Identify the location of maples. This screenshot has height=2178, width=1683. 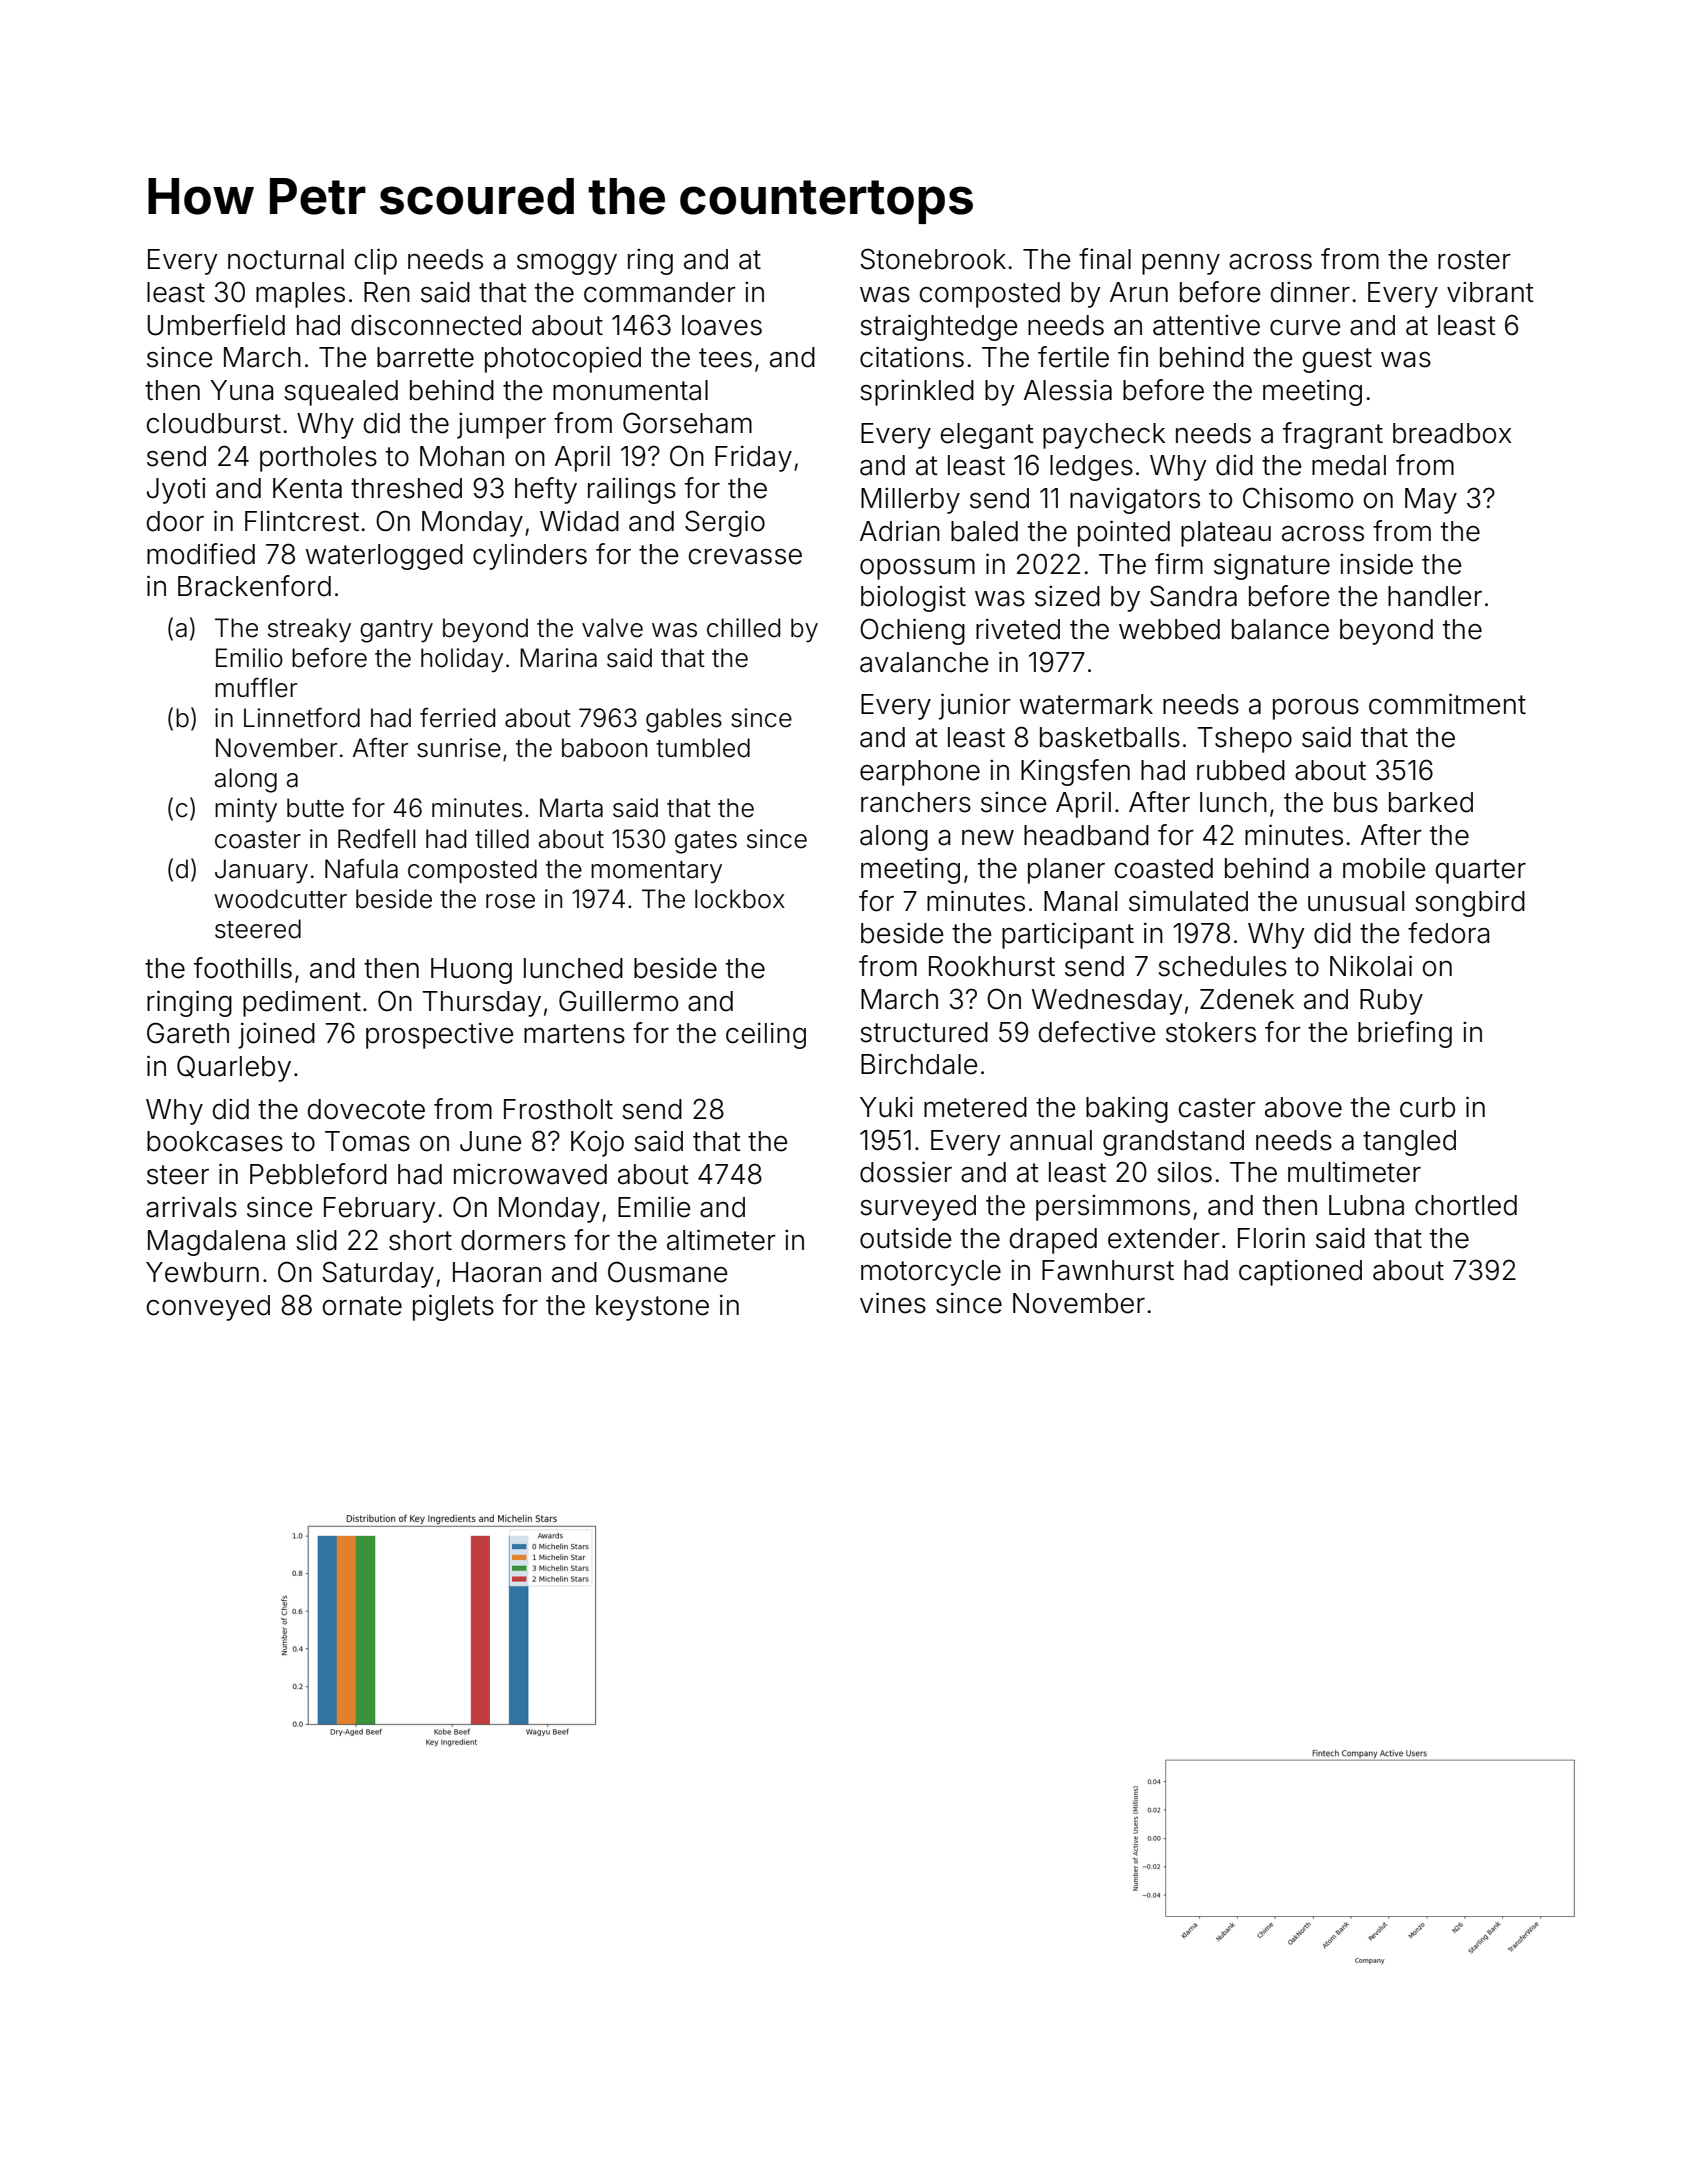
(300, 295).
